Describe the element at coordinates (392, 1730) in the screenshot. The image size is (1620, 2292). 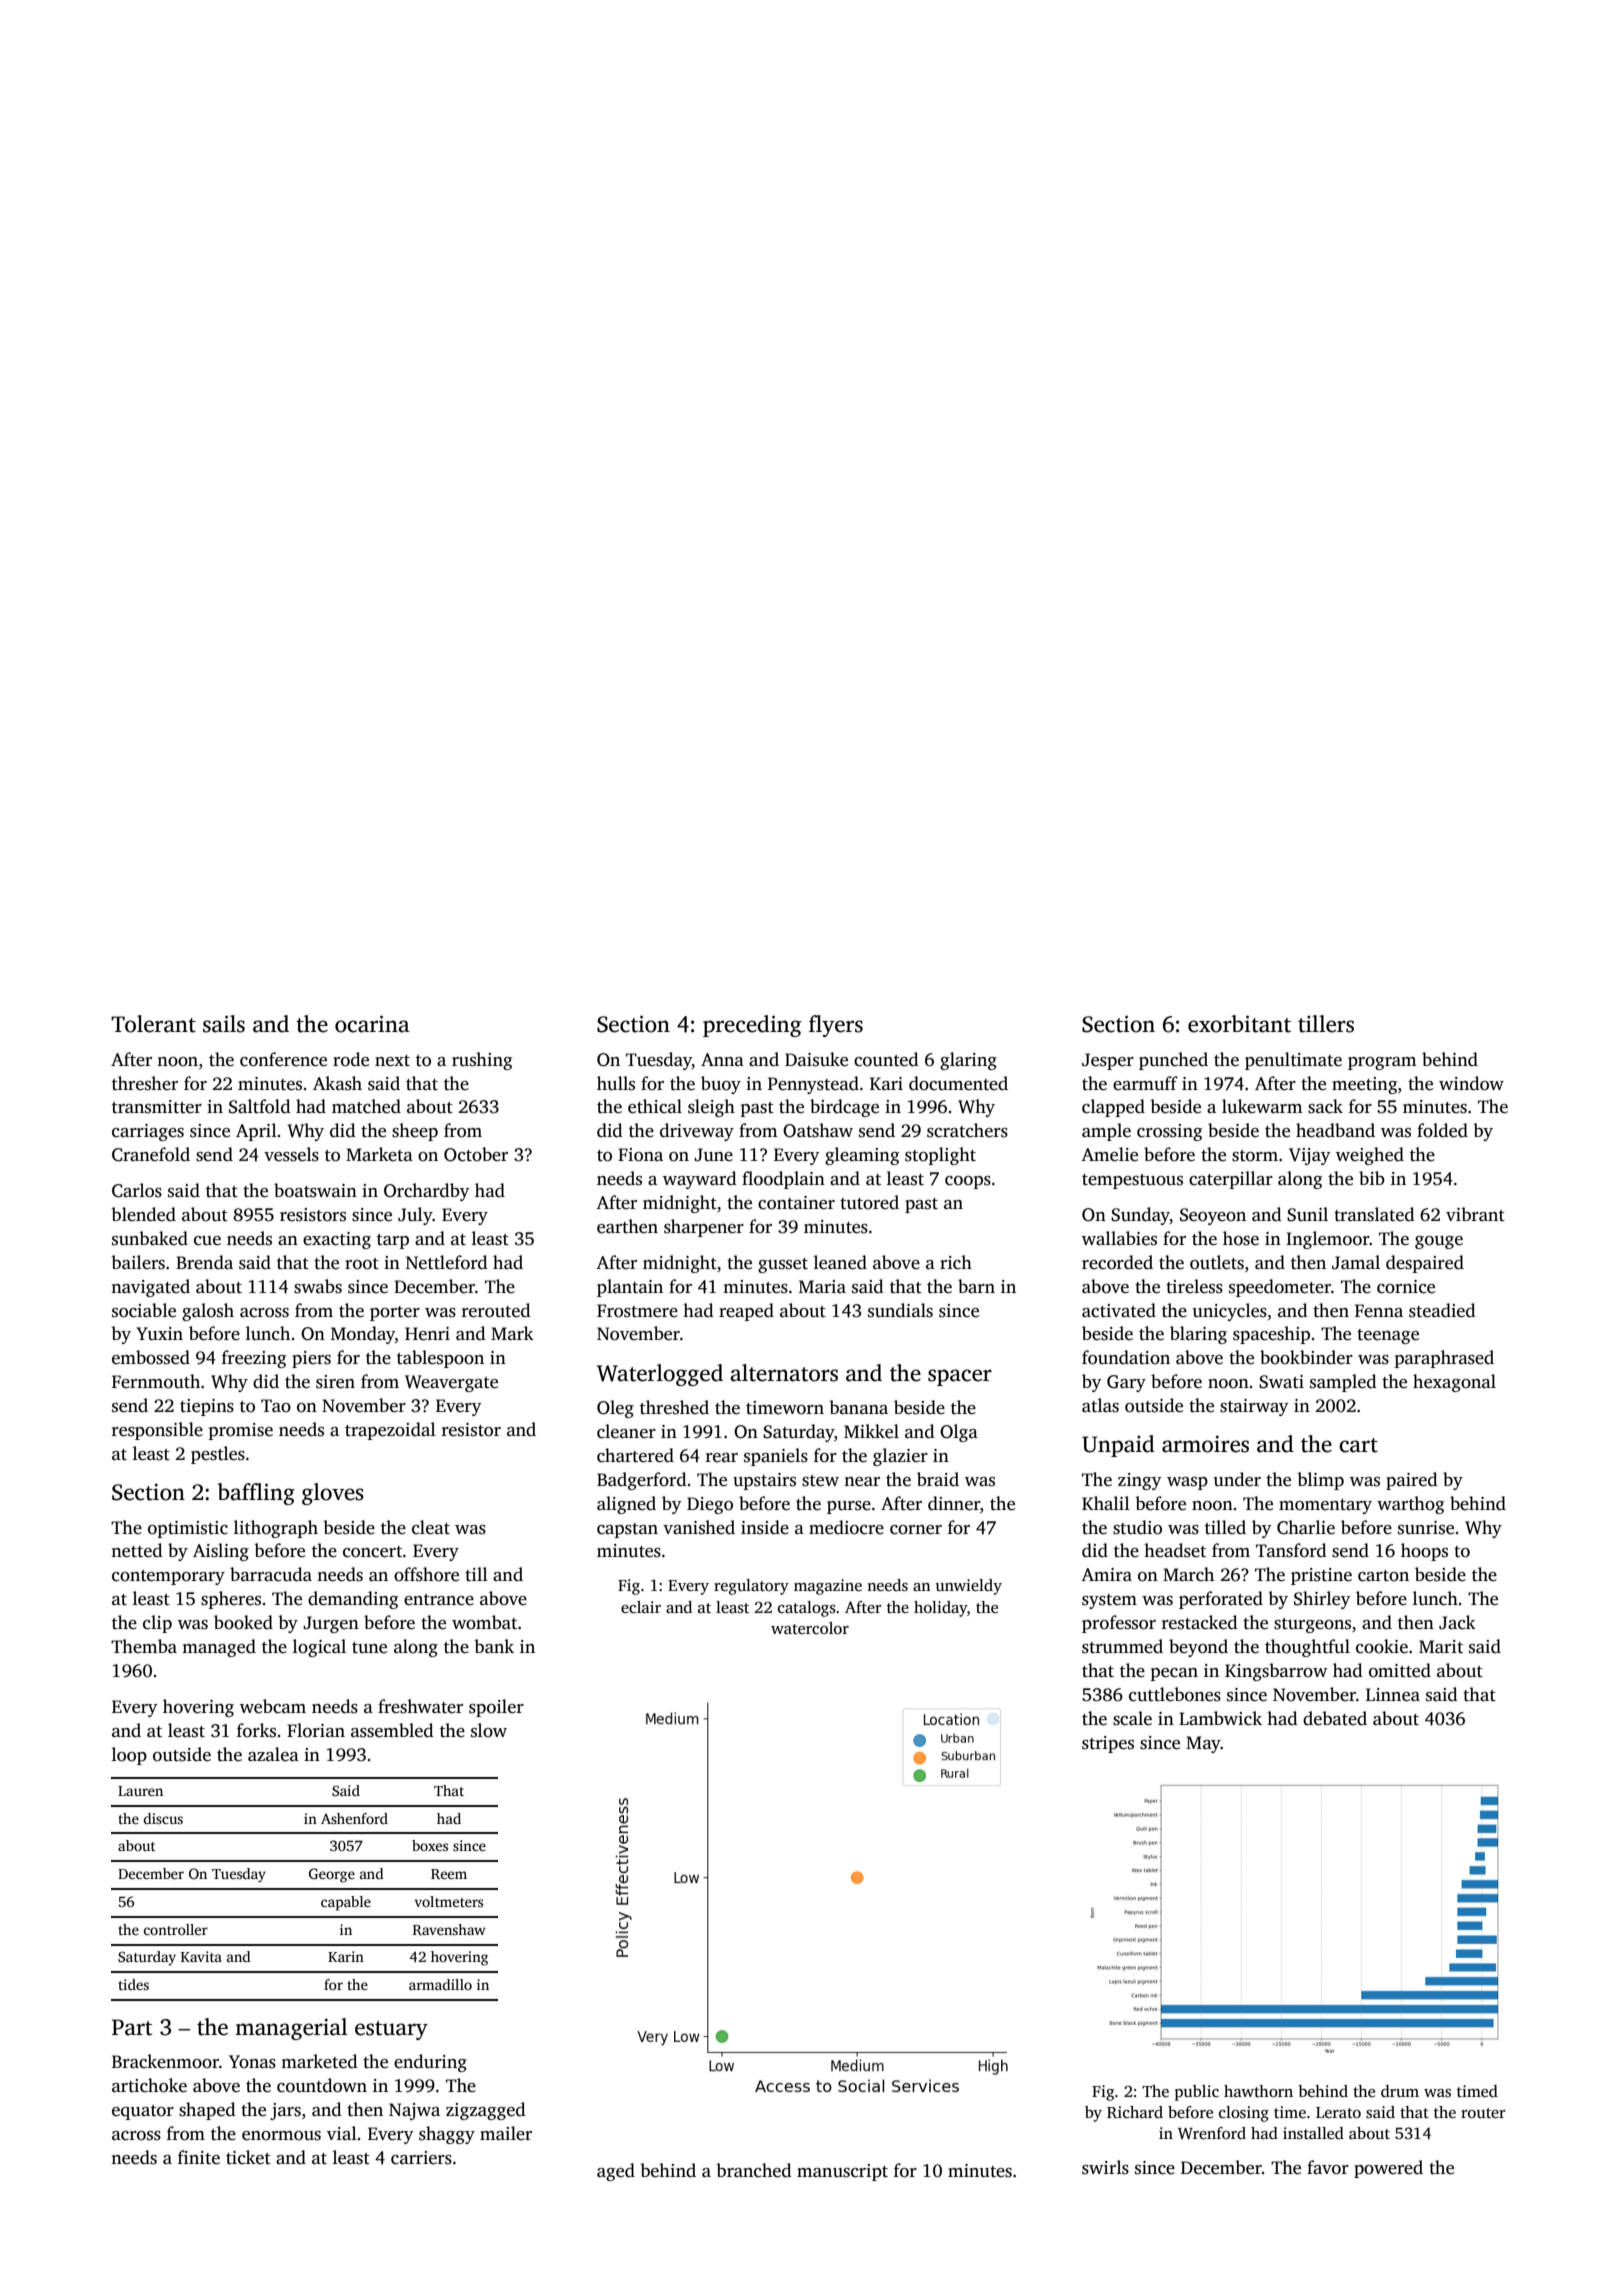
I see `assembled` at that location.
